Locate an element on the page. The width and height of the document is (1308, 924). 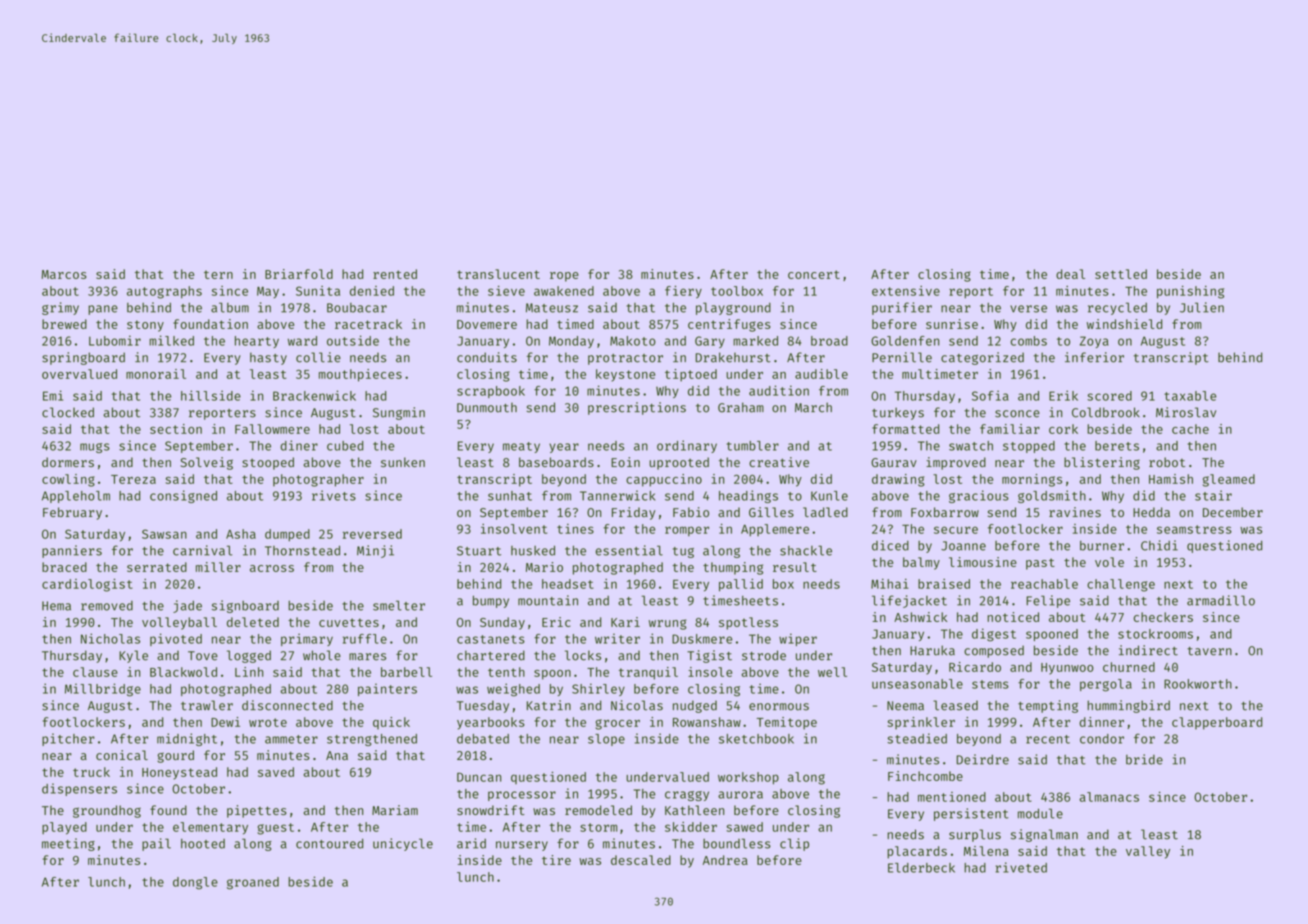
Elderbeck is located at coordinates (921, 868).
